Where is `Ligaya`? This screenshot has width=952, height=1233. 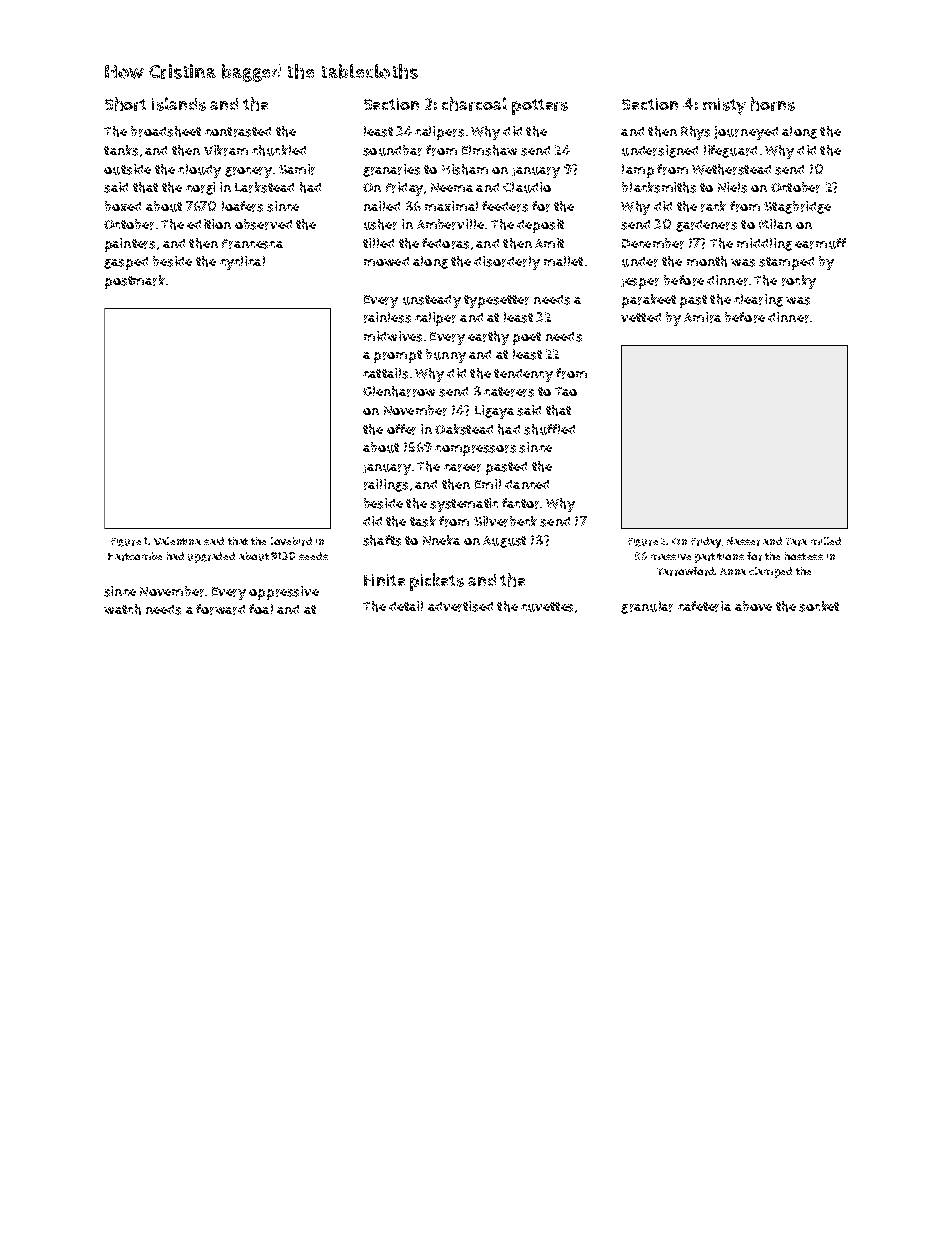 Ligaya is located at coordinates (494, 412).
